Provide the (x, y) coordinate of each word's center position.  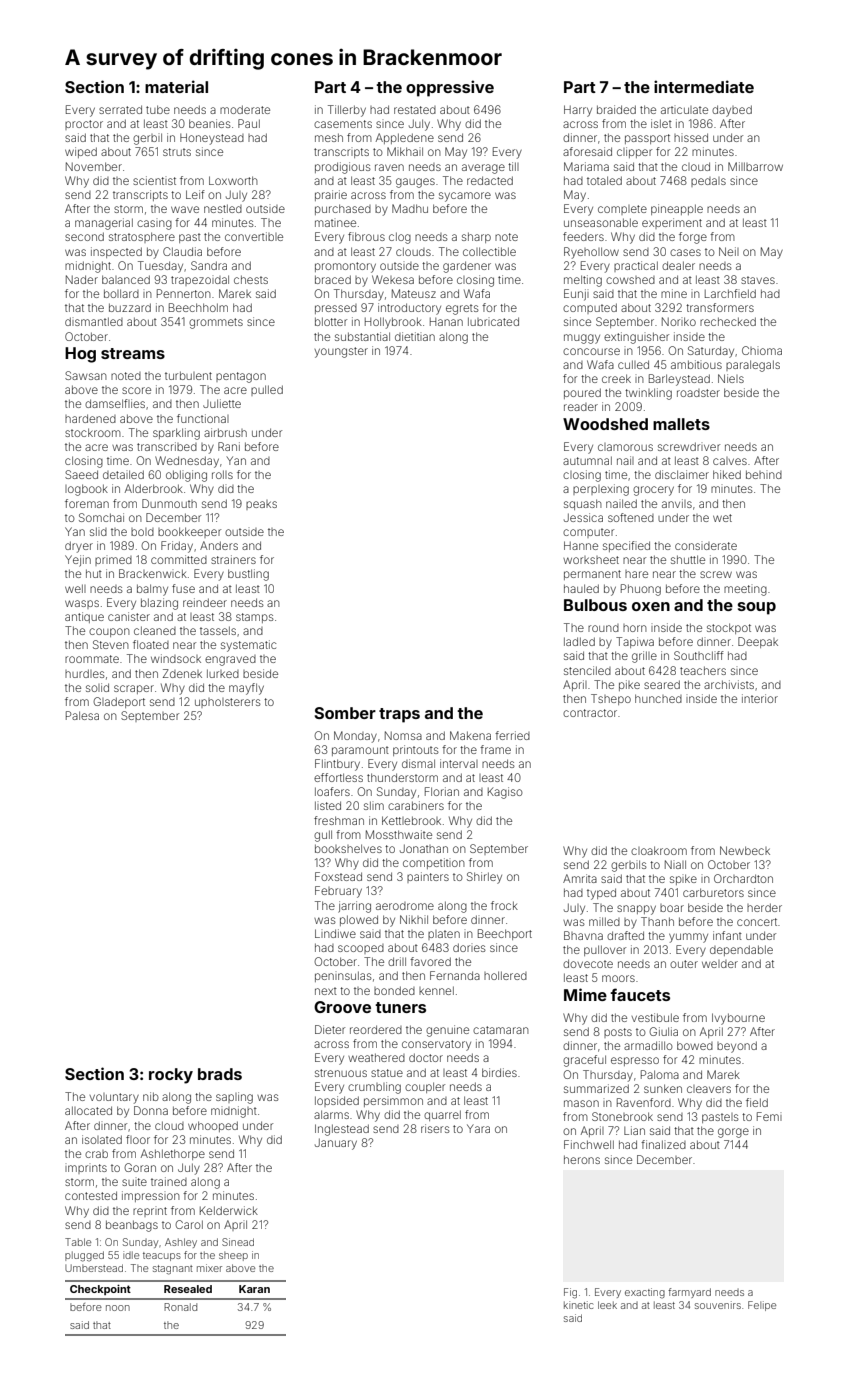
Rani (229, 446)
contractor (590, 713)
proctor (84, 125)
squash (583, 504)
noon (118, 1308)
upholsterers (228, 703)
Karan (254, 1289)
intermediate (704, 86)
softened (631, 517)
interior (760, 698)
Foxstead (338, 876)
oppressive (450, 88)
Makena (470, 735)
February (338, 892)
